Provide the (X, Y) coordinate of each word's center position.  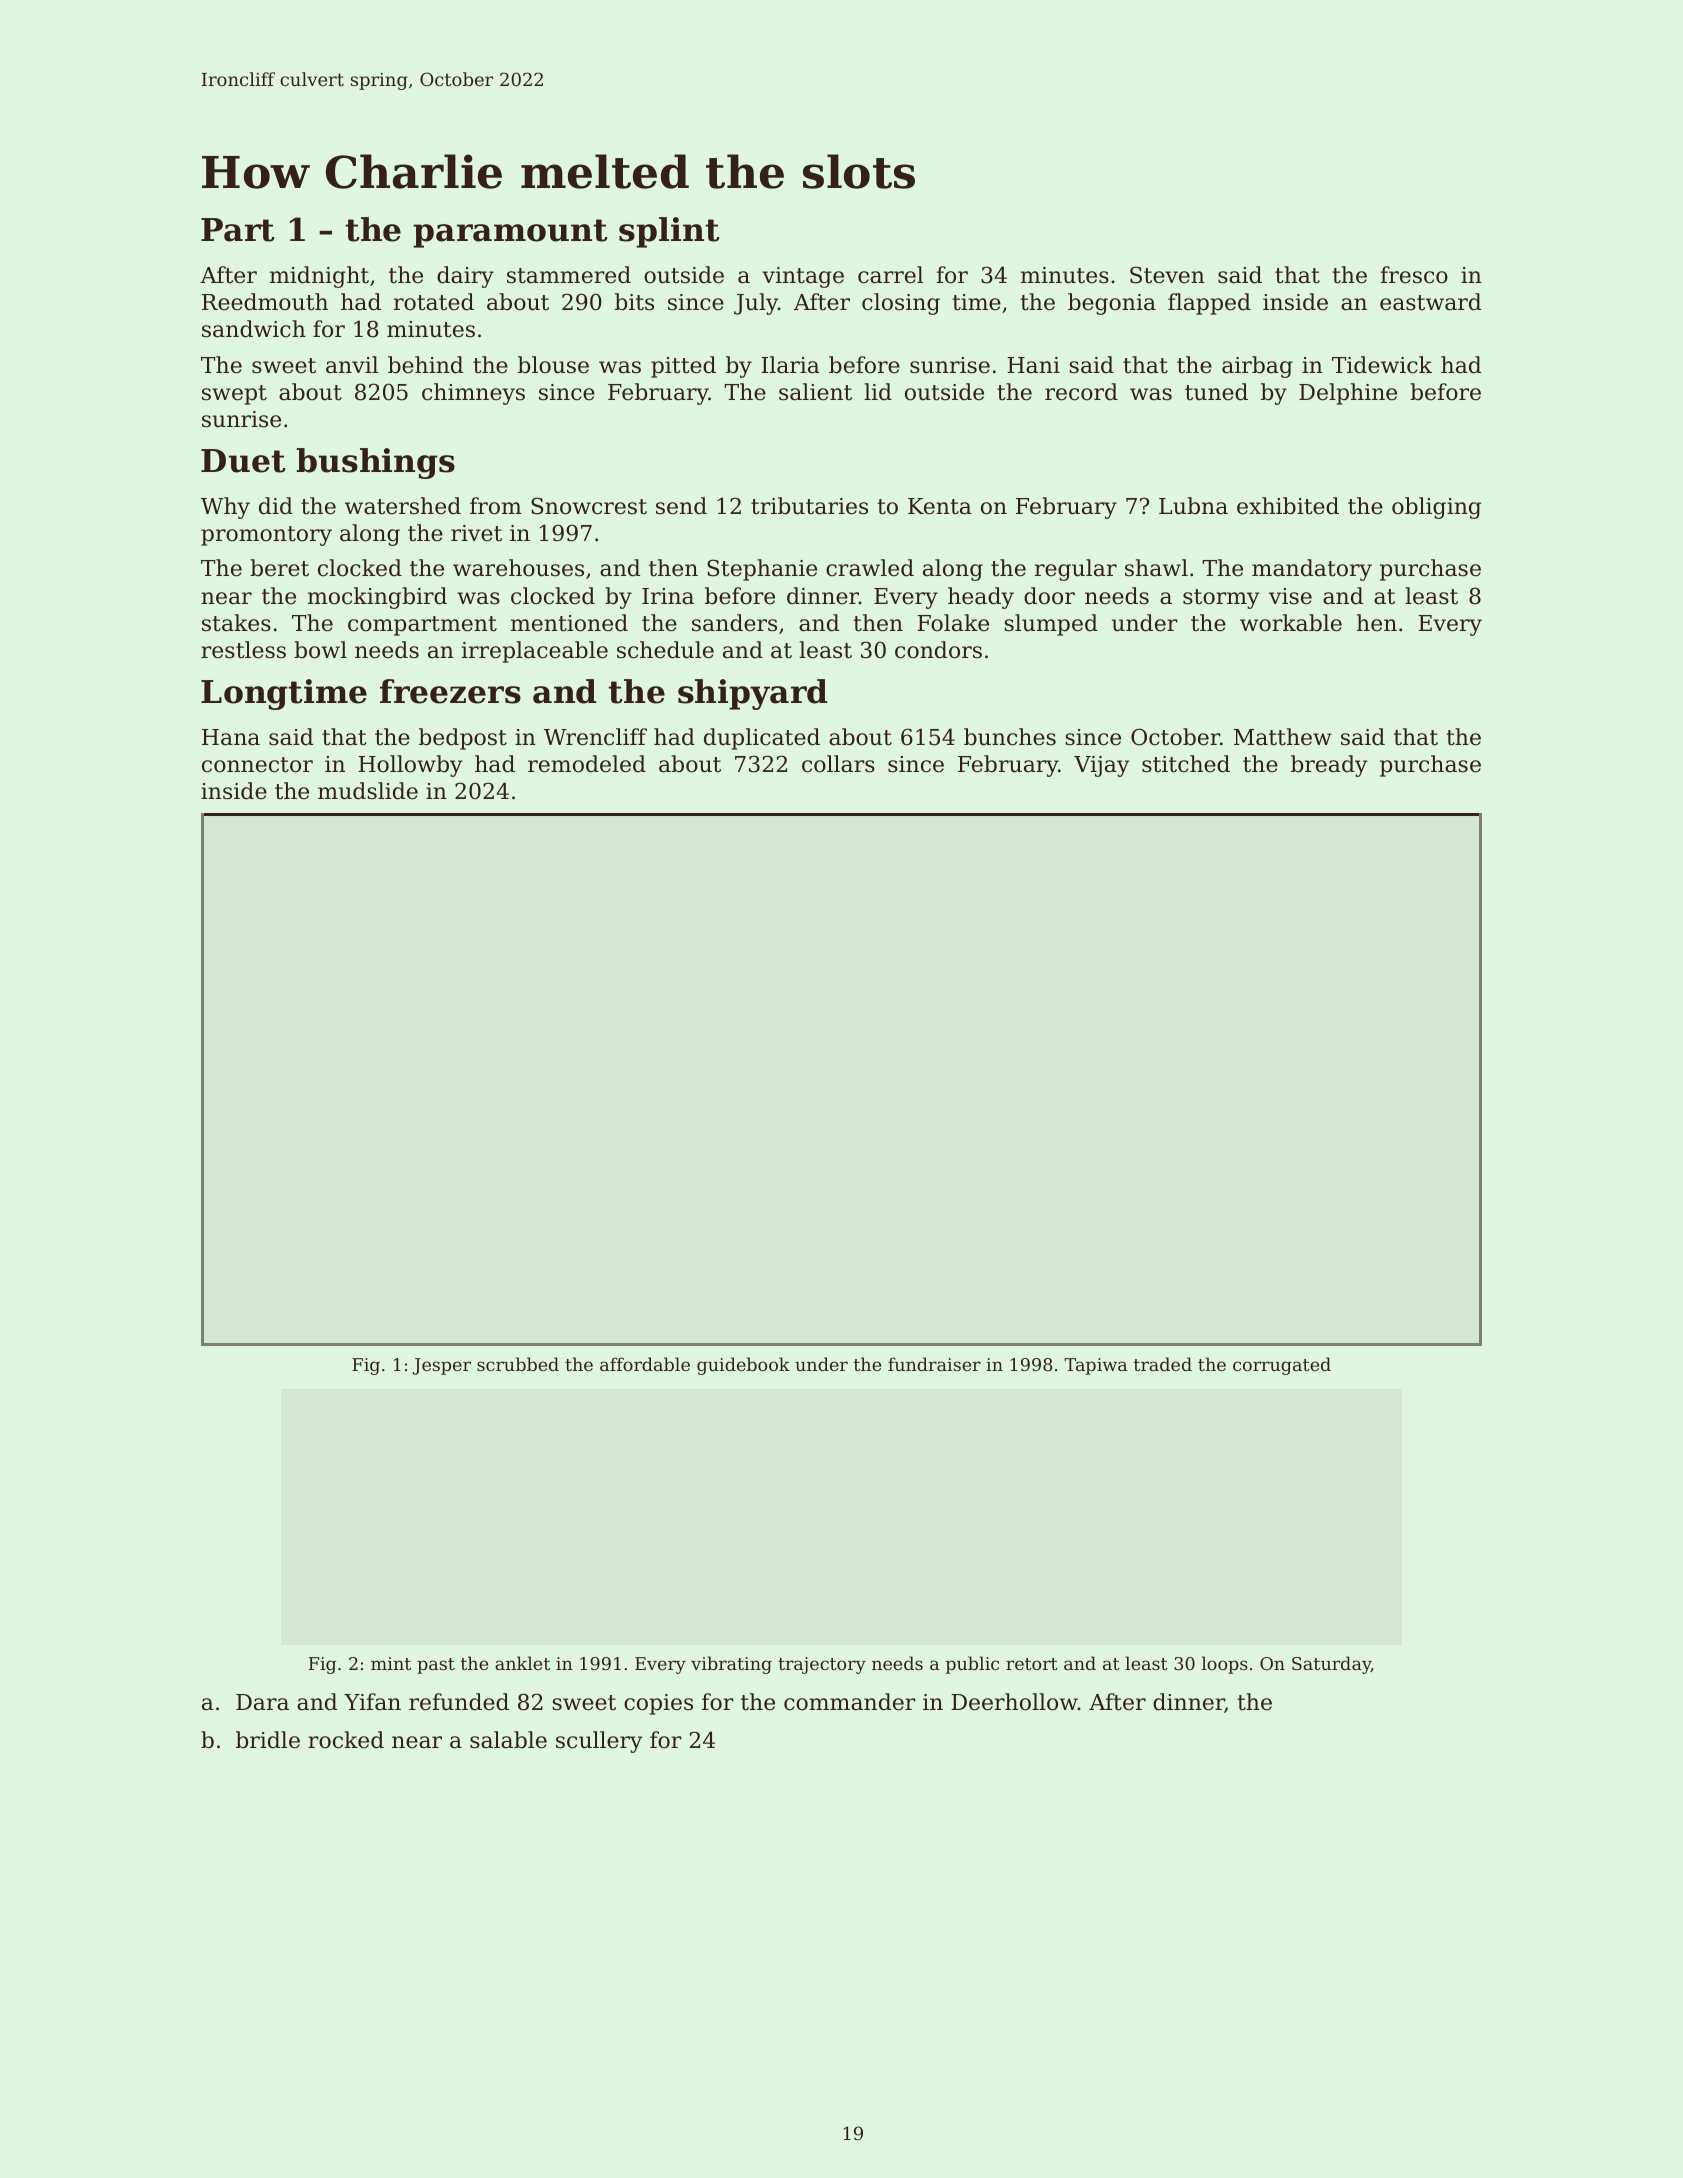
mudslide (368, 791)
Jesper (442, 1366)
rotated (434, 302)
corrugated (1282, 1366)
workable (1291, 623)
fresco (1414, 275)
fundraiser (934, 1364)
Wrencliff (595, 737)
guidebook (743, 1366)
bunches (1010, 737)
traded (1163, 1364)
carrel (890, 275)
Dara (262, 1702)
